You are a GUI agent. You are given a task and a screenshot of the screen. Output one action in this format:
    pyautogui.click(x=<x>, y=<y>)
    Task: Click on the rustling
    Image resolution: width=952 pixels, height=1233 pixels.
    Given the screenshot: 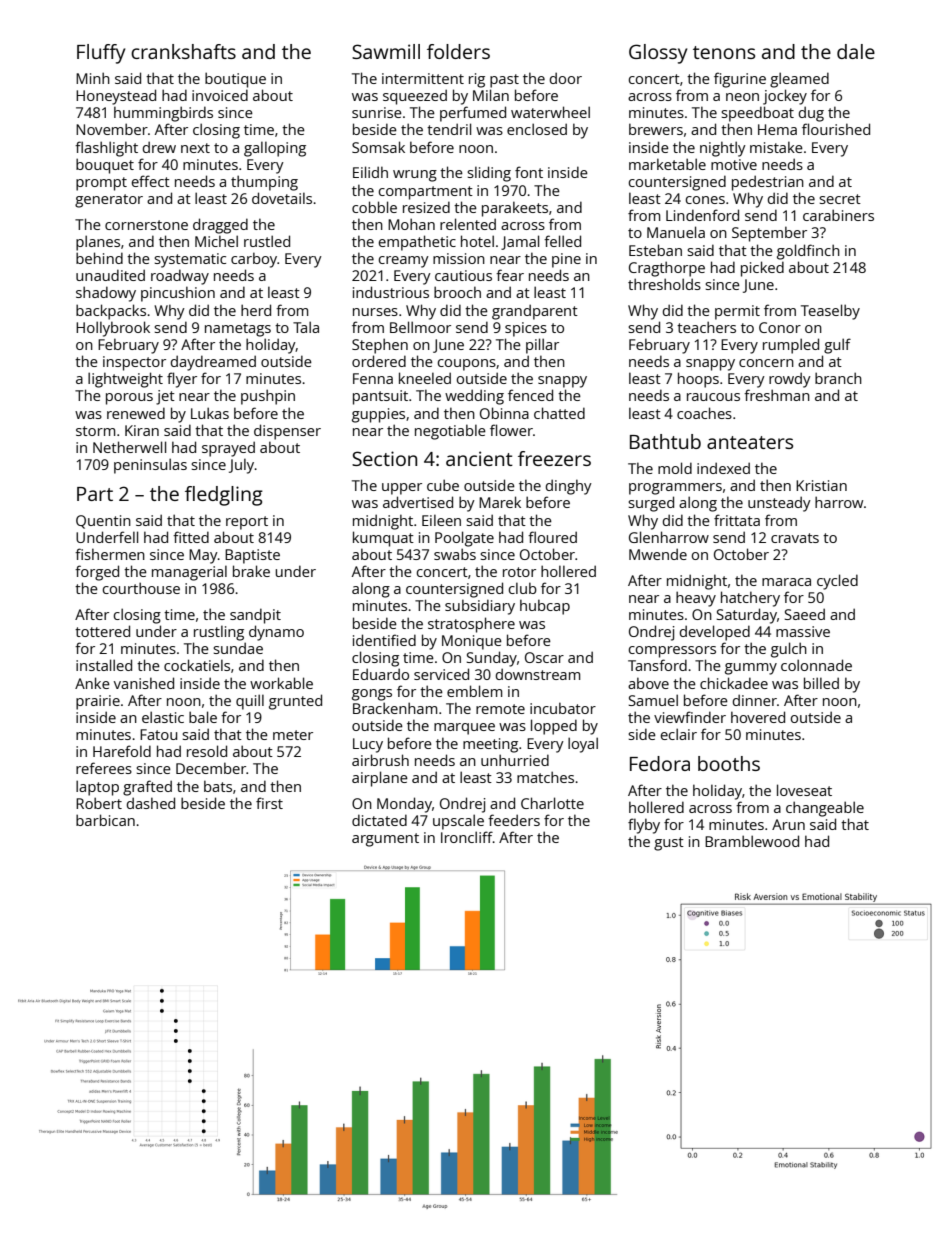 What is the action you would take?
    pyautogui.click(x=219, y=633)
